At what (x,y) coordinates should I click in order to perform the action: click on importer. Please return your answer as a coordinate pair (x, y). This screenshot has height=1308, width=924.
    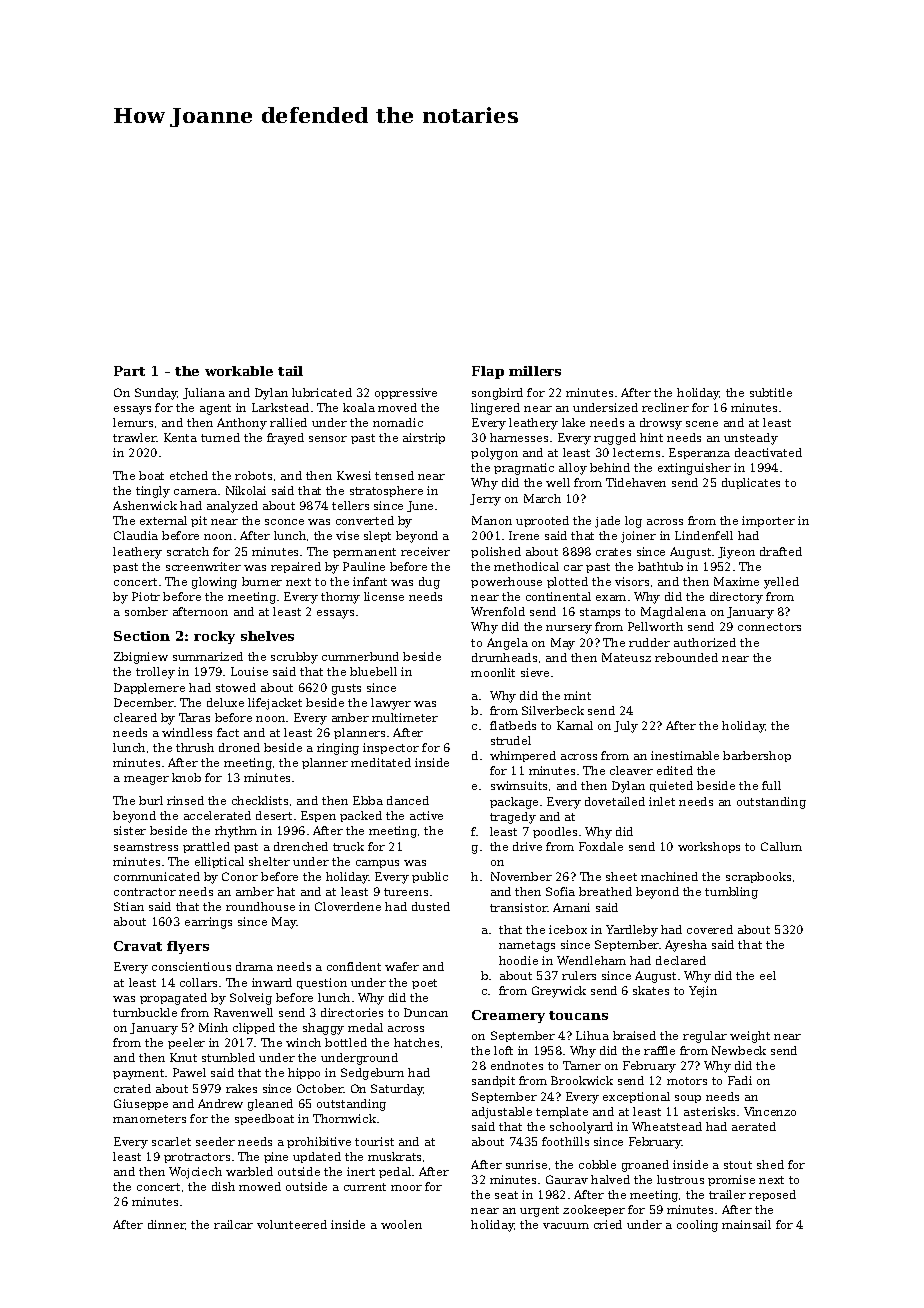
    Looking at the image, I should click on (768, 521).
